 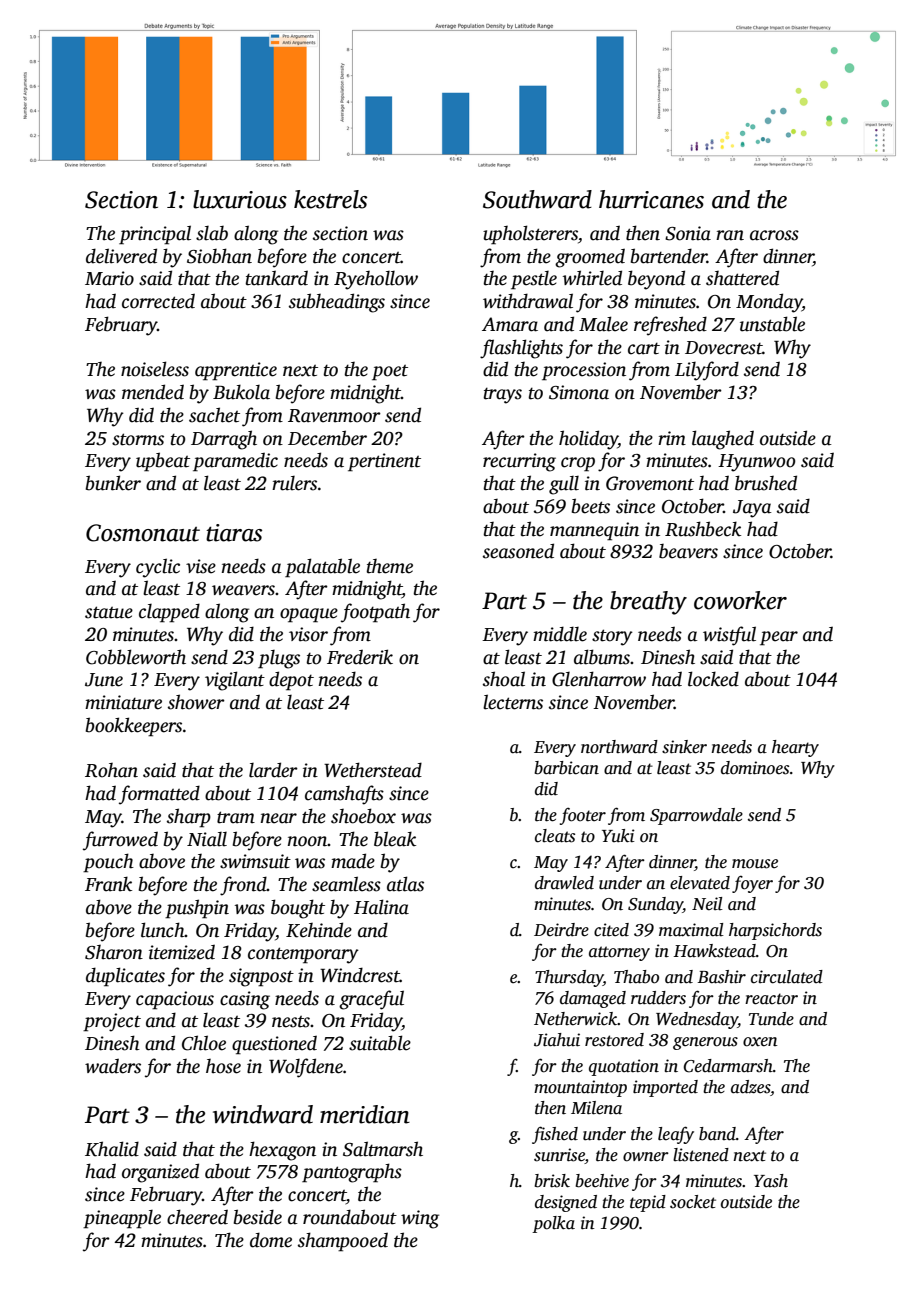 I want to click on mouse, so click(x=755, y=864).
